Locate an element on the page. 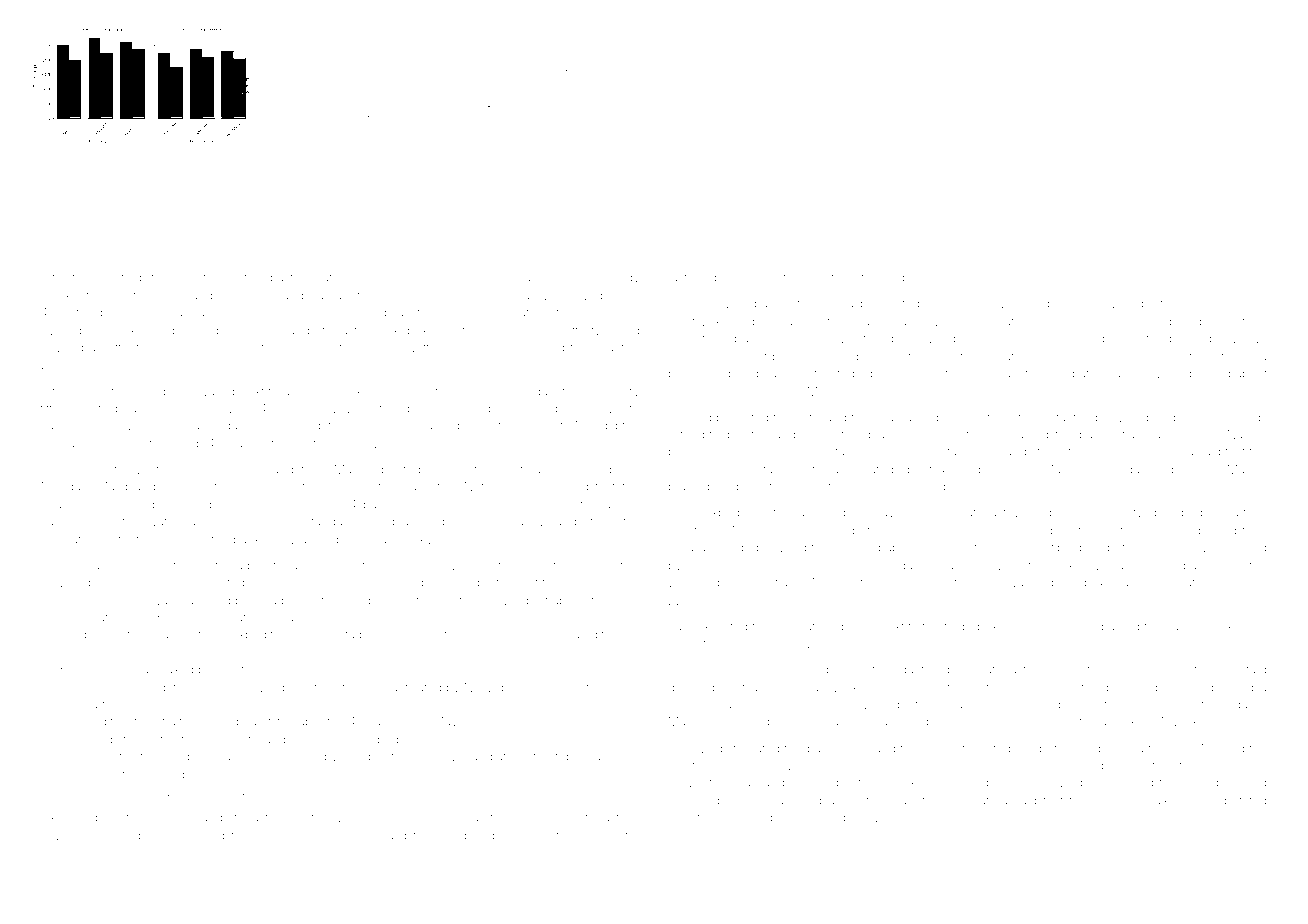 The width and height of the page is (1308, 924). fastened is located at coordinates (692, 277).
